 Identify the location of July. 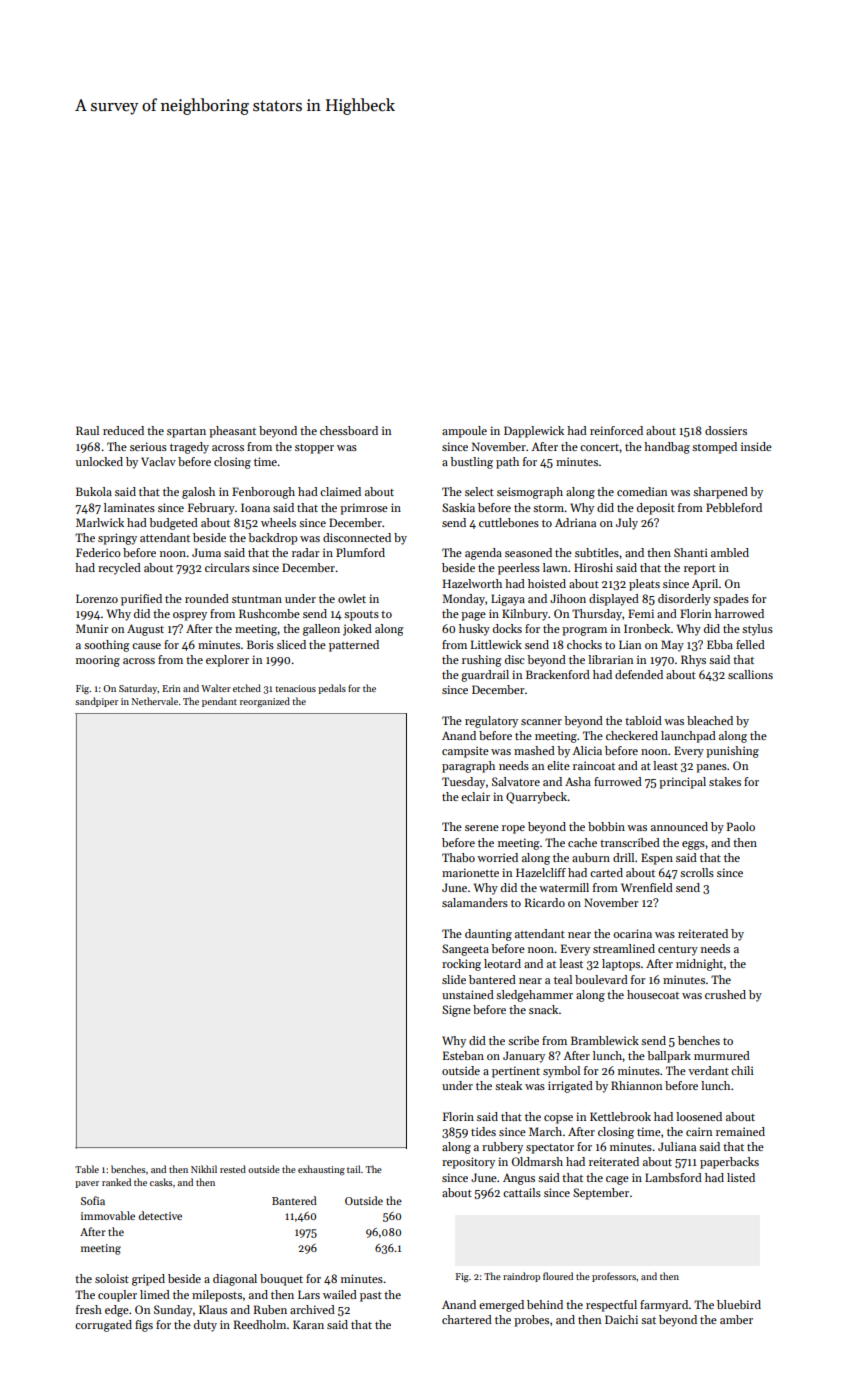
(627, 524).
